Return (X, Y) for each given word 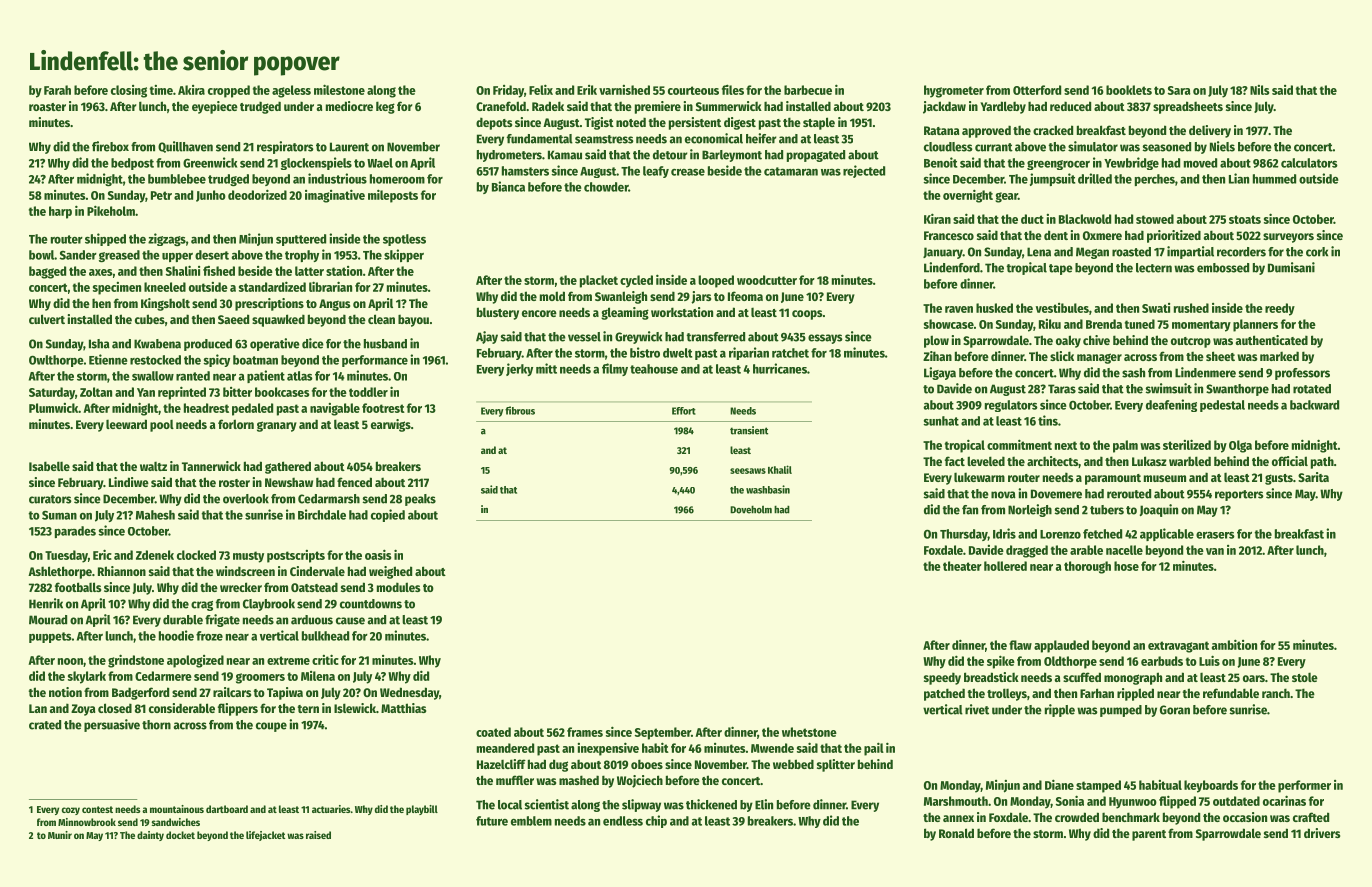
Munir (60, 835)
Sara (1179, 90)
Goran (1175, 710)
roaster (47, 107)
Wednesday (409, 693)
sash (1133, 373)
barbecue (808, 90)
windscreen (245, 571)
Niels (1222, 146)
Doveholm (751, 509)
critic (325, 659)
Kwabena (157, 344)
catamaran (791, 171)
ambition (1234, 644)
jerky (519, 369)
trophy (302, 256)
